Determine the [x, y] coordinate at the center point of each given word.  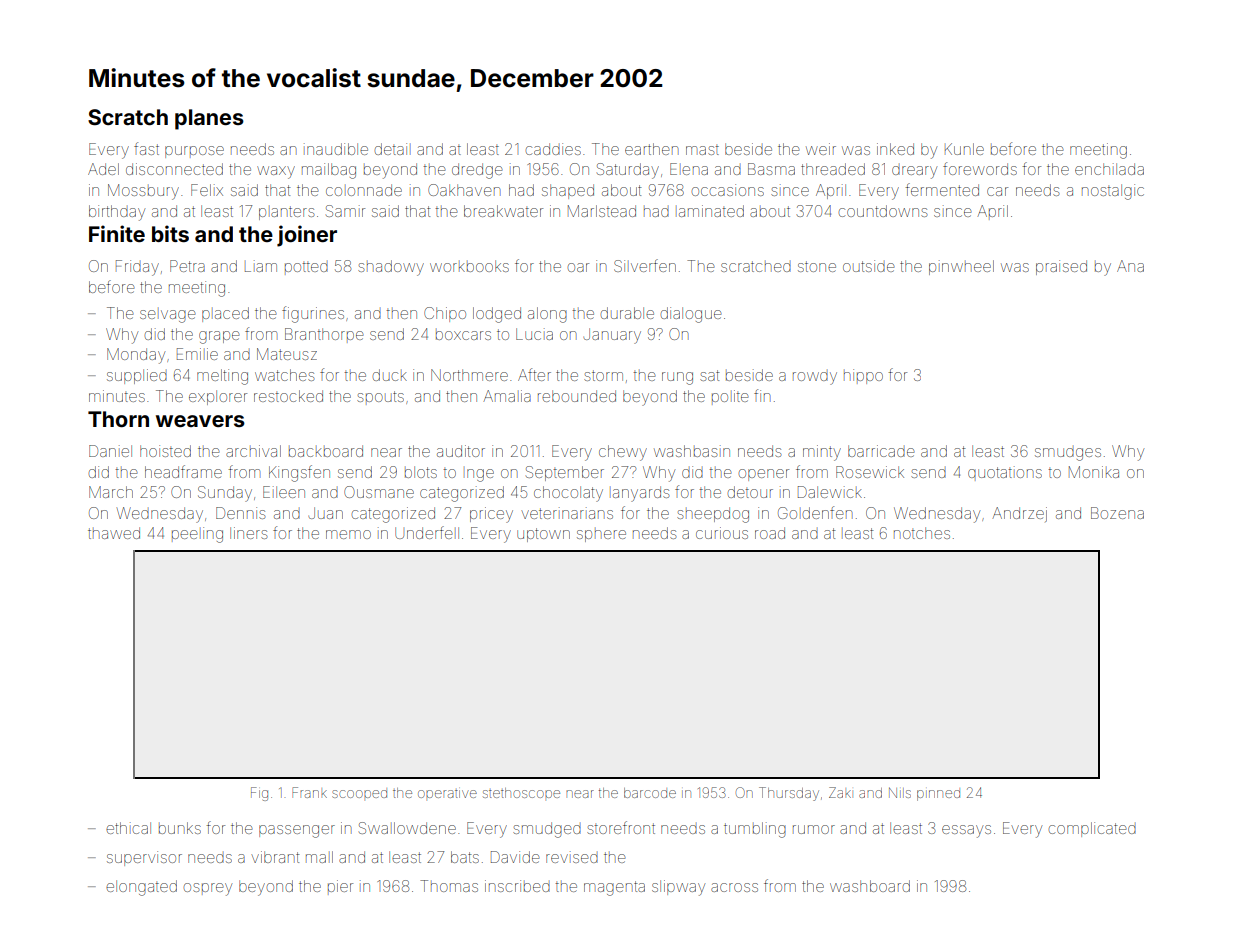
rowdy [815, 378]
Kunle [964, 149]
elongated [141, 888]
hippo [863, 376]
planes [209, 119]
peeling [197, 535]
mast [702, 150]
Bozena [1117, 513]
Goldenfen [815, 512]
